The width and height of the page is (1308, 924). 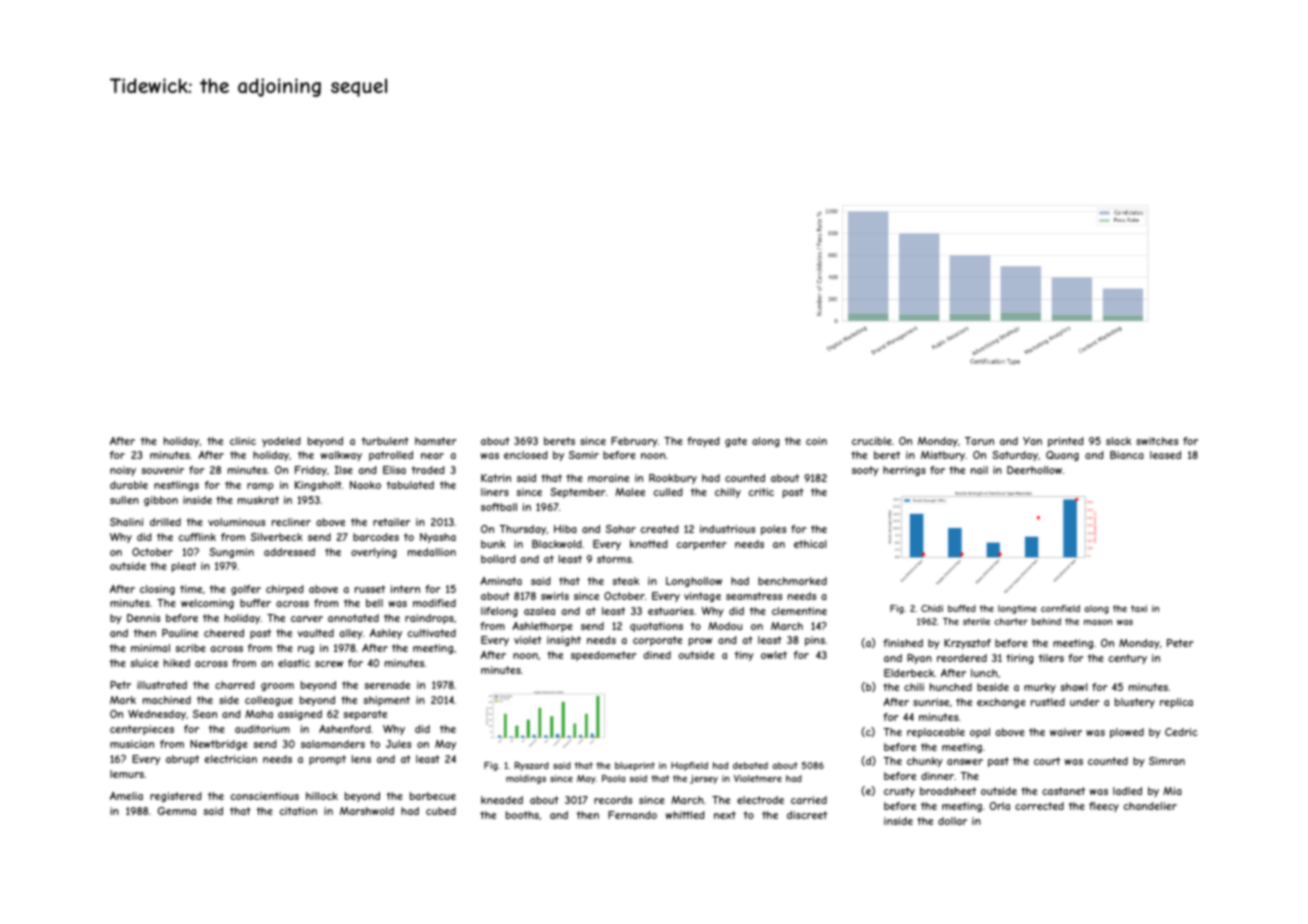 What do you see at coordinates (190, 648) in the page?
I see `scribe` at bounding box center [190, 648].
